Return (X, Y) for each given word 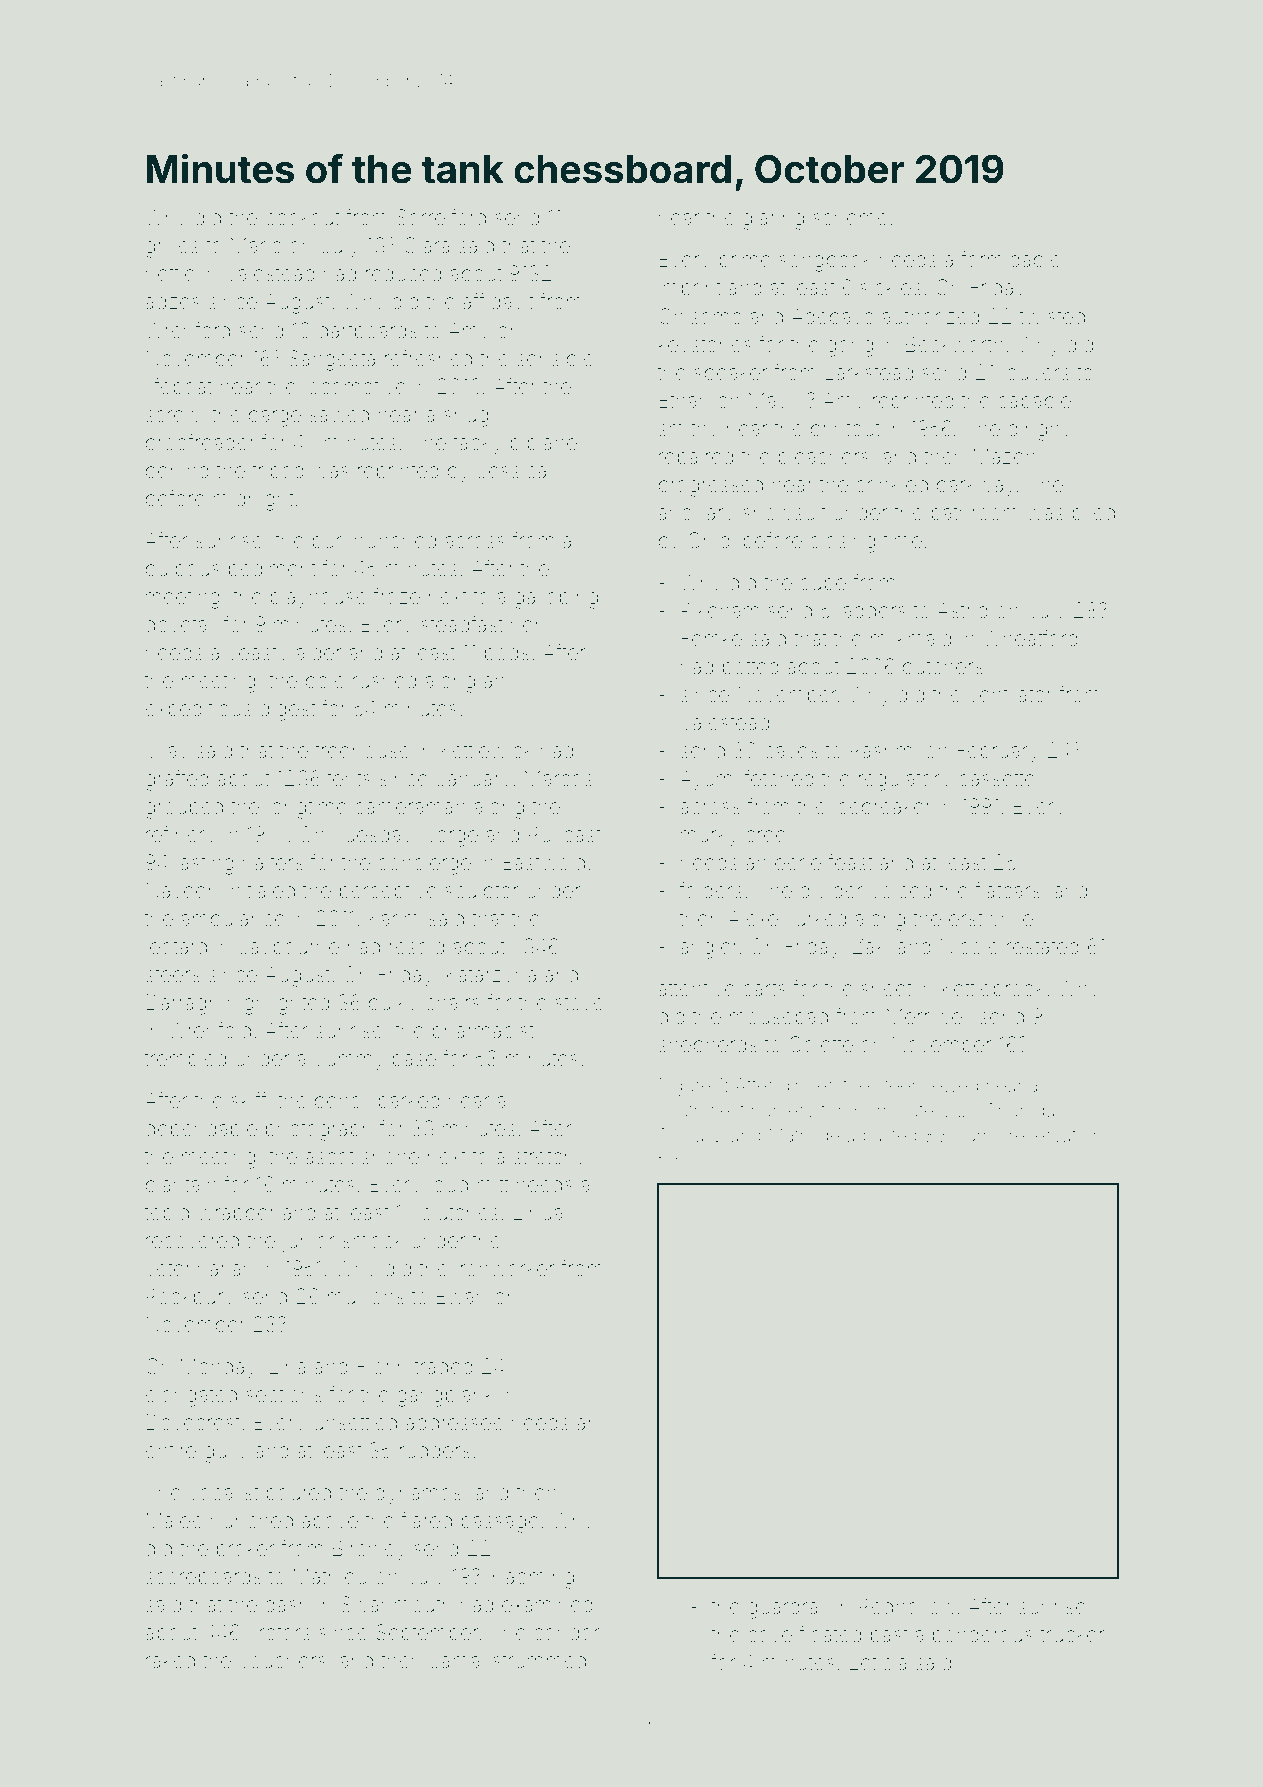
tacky (477, 445)
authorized (930, 317)
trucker (1072, 1634)
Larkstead (869, 373)
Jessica (511, 471)
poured (298, 1494)
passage (500, 1524)
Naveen (182, 890)
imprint (690, 289)
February (998, 752)
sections (284, 1395)
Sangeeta (332, 360)
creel (768, 834)
